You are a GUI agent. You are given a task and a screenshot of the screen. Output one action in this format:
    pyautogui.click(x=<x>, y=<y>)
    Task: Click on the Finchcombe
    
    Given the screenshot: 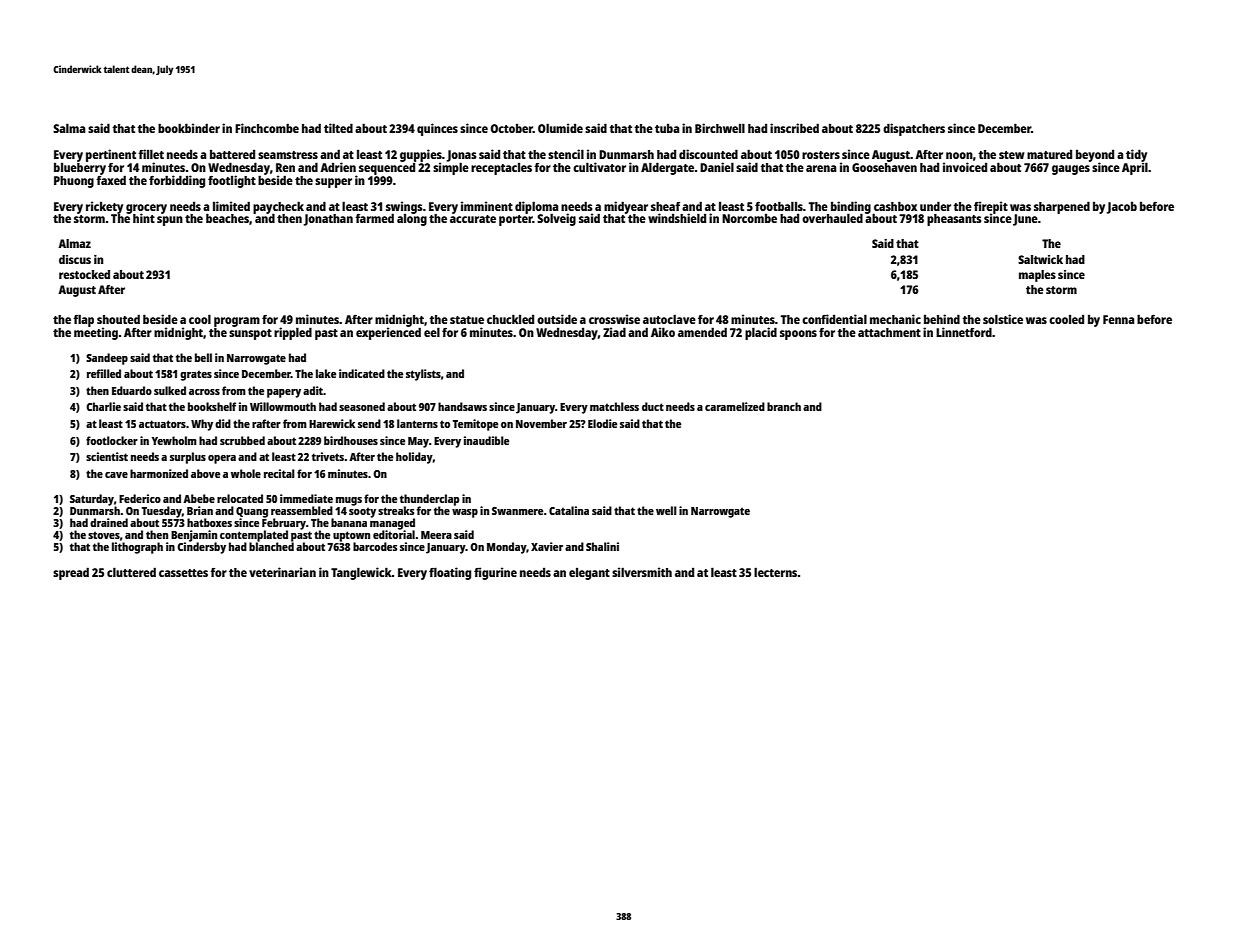 What is the action you would take?
    pyautogui.click(x=267, y=128)
